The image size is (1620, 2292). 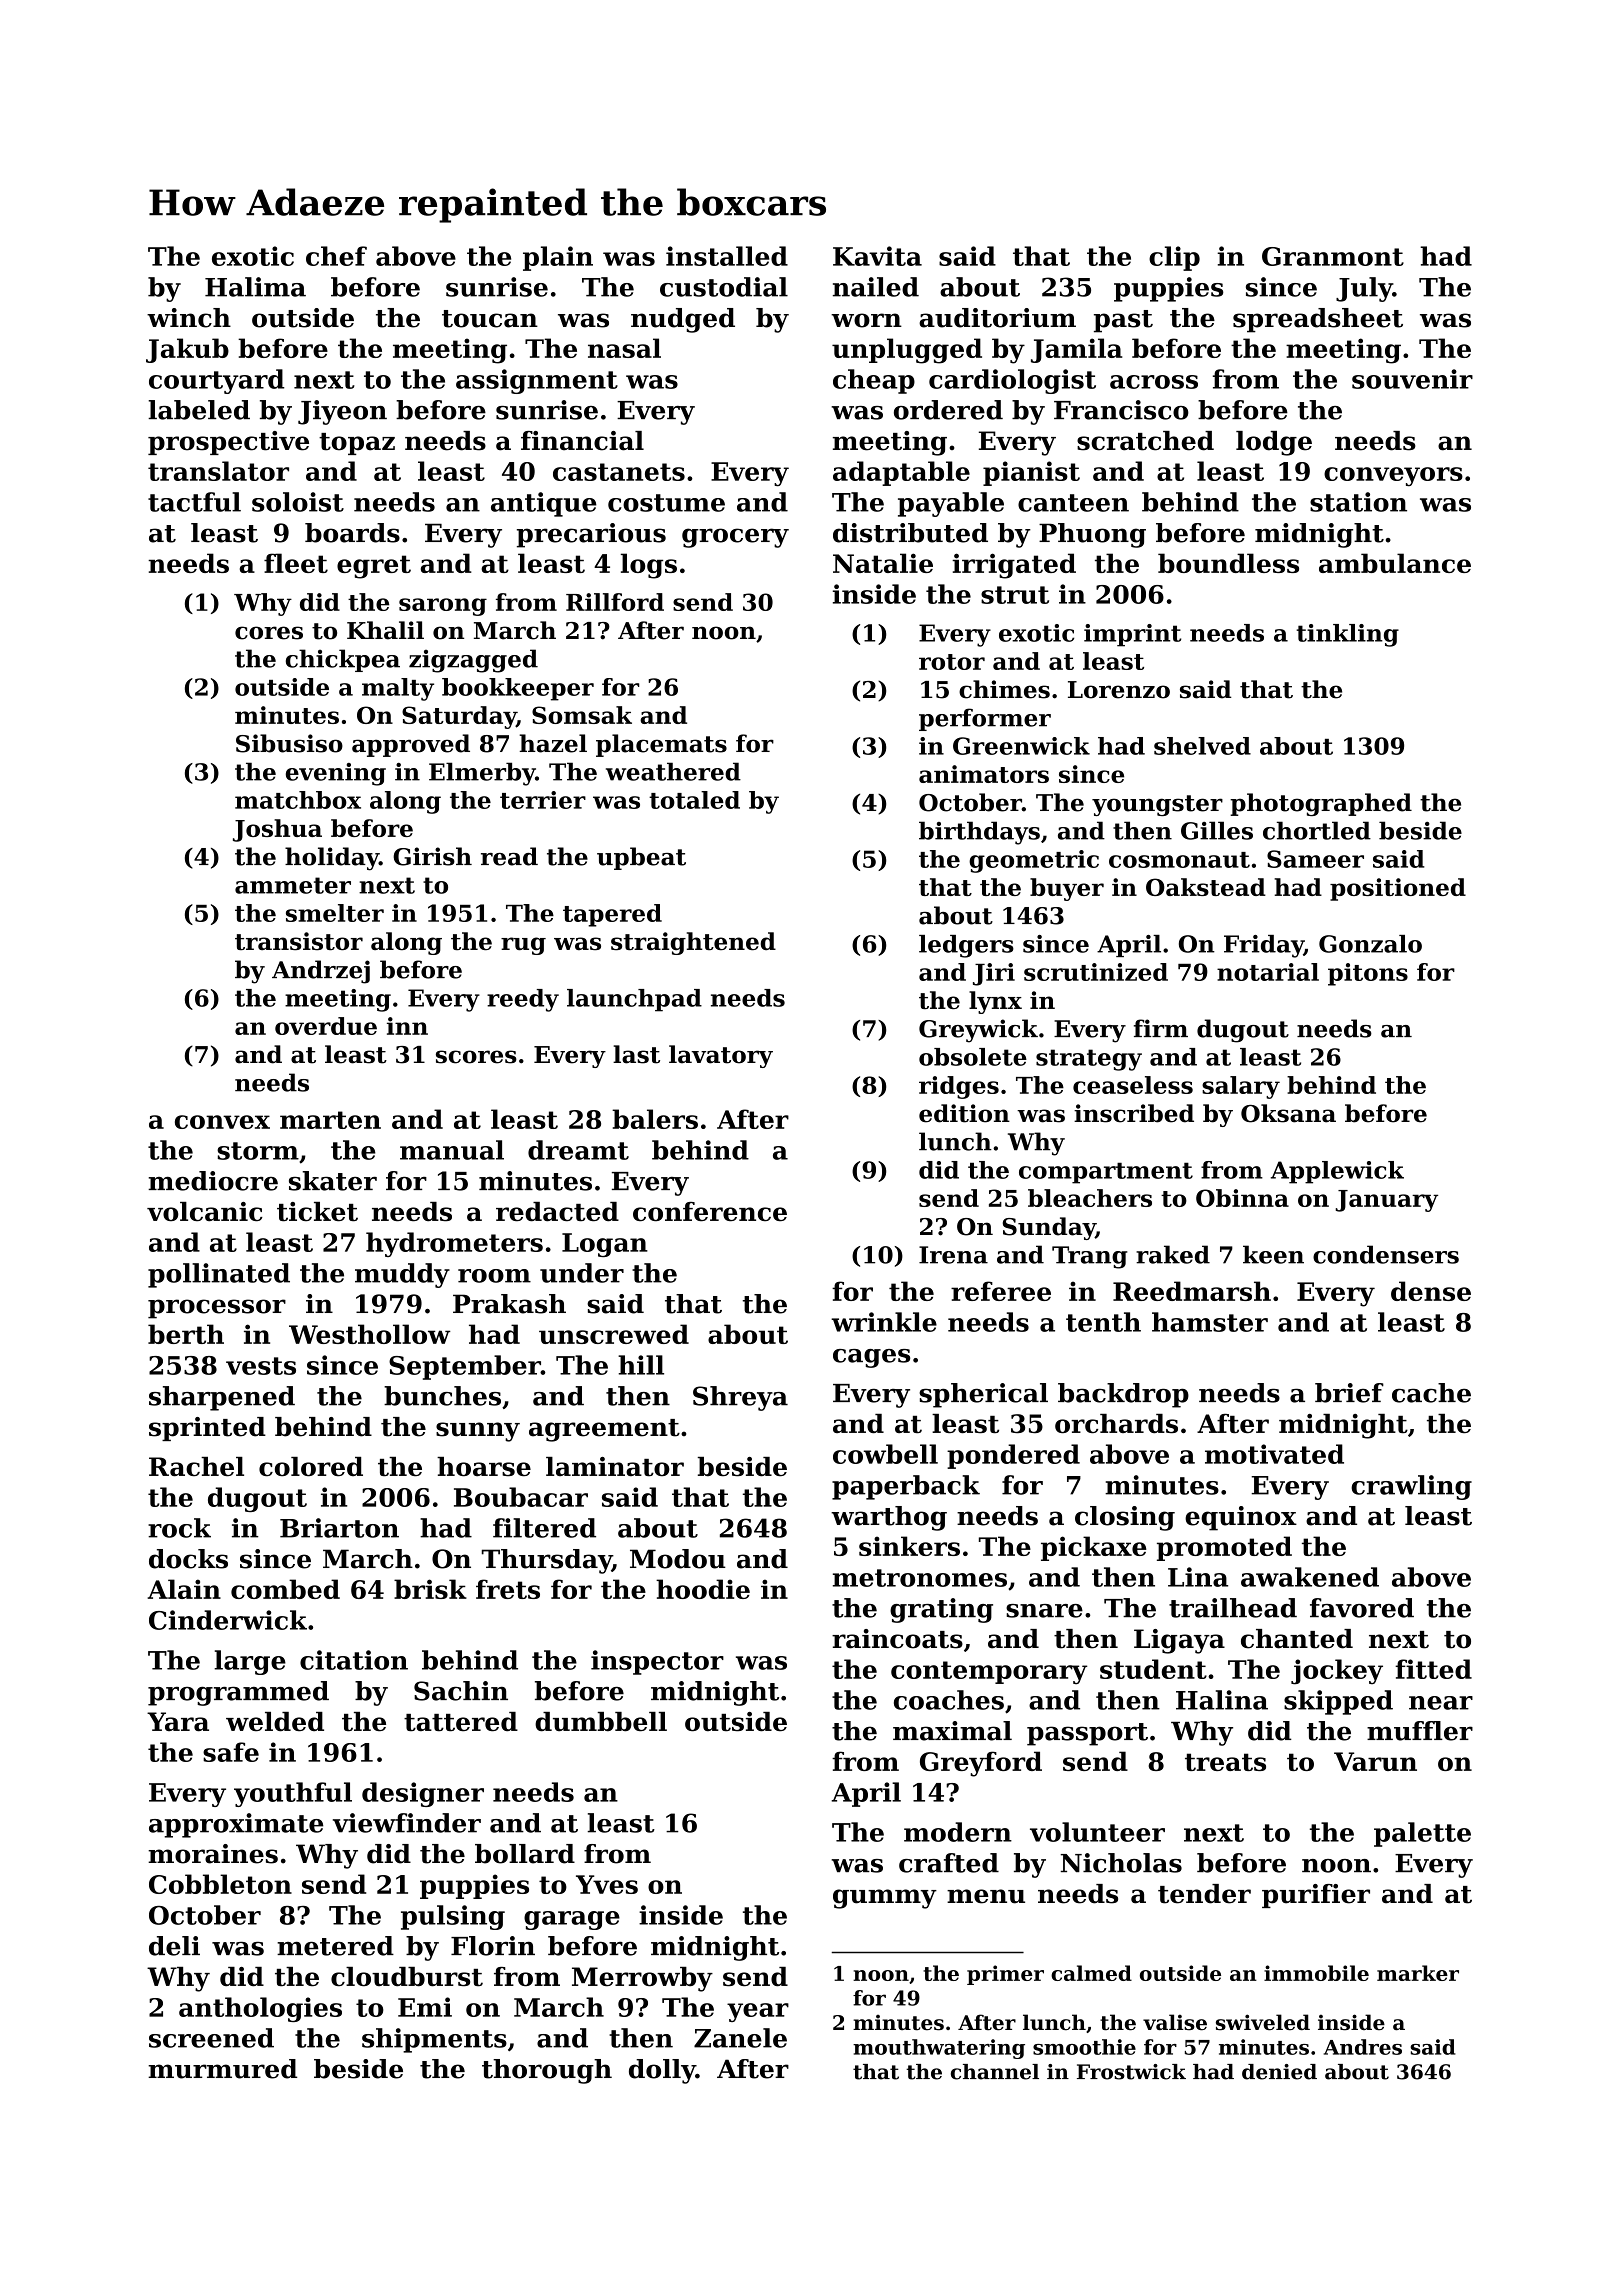 I want to click on edition, so click(x=964, y=1113).
